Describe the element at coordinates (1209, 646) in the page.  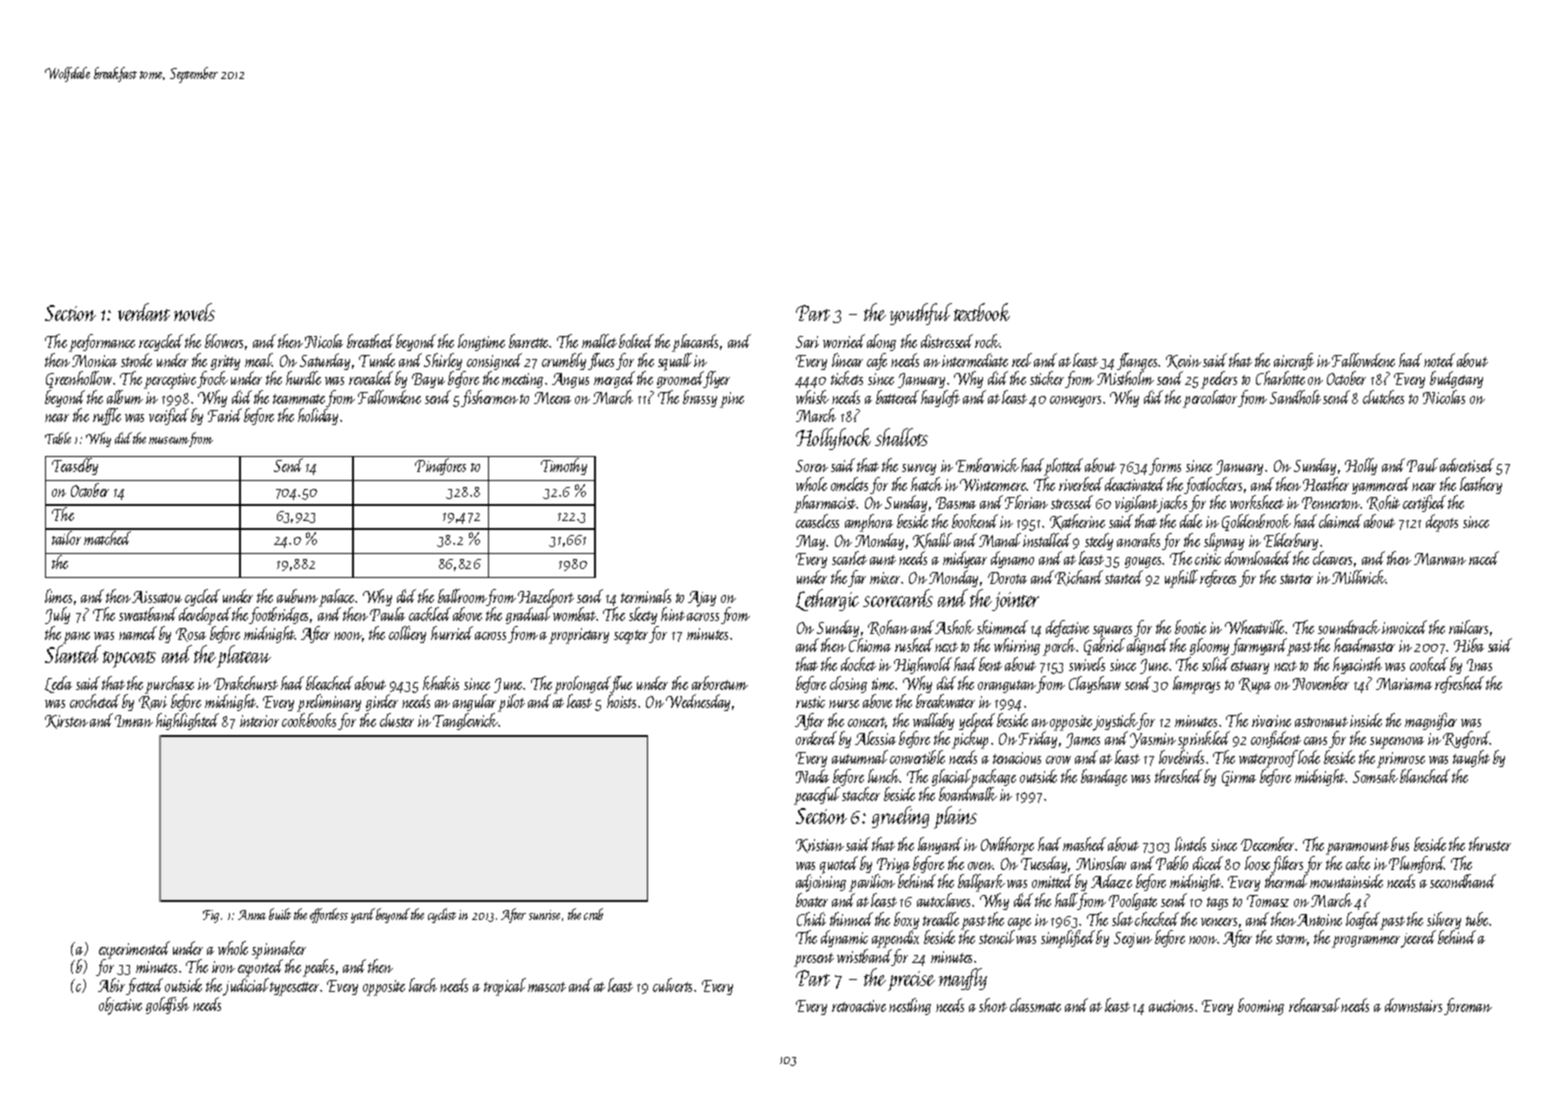
I see `gloomy` at that location.
